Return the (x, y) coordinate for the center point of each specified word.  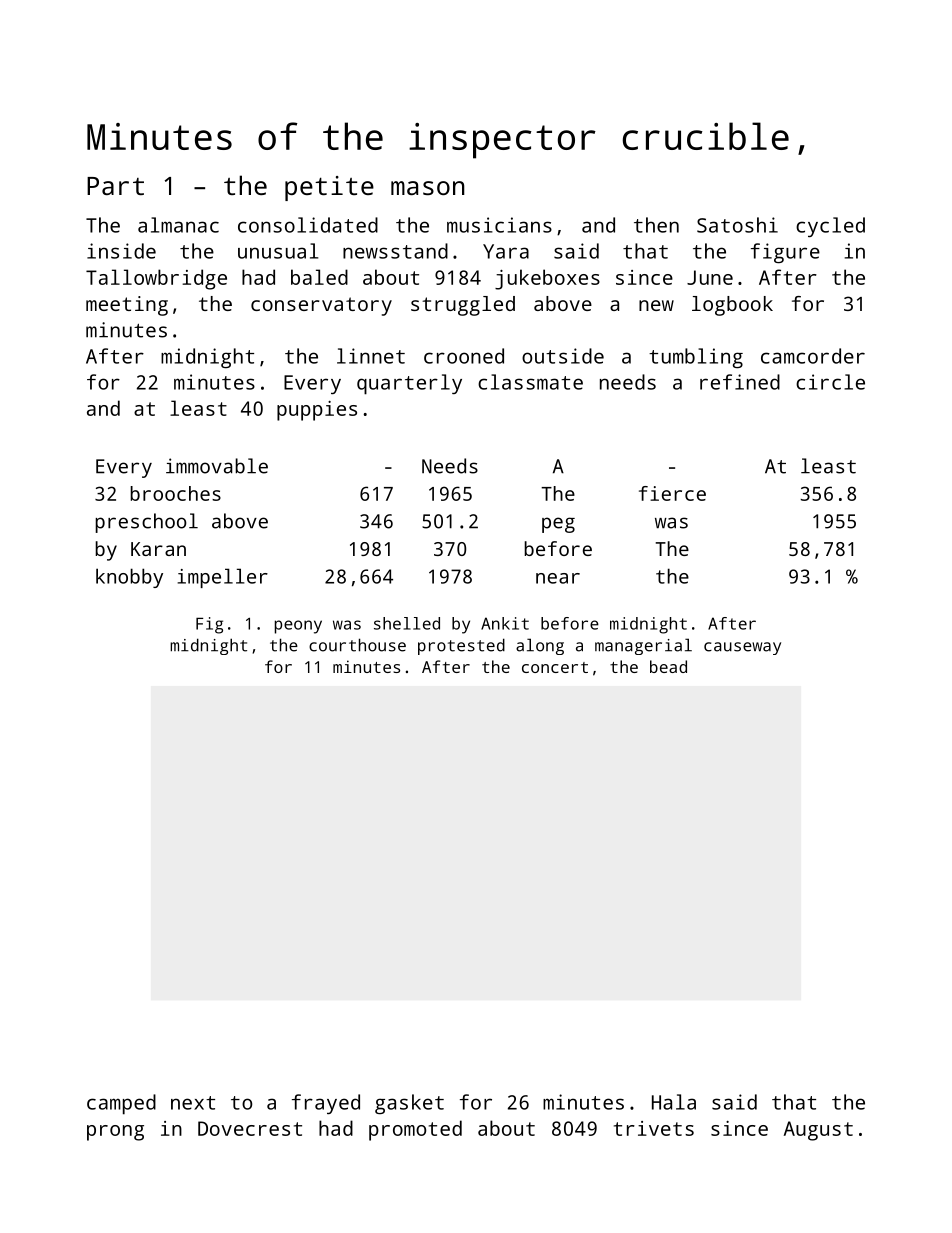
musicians (499, 225)
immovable (217, 466)
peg (558, 525)
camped (121, 1104)
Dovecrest (250, 1128)
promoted (415, 1130)
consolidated (308, 225)
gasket (409, 1104)
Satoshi (737, 225)
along (540, 646)
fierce (672, 493)
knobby (129, 578)
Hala (674, 1102)
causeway (742, 648)
